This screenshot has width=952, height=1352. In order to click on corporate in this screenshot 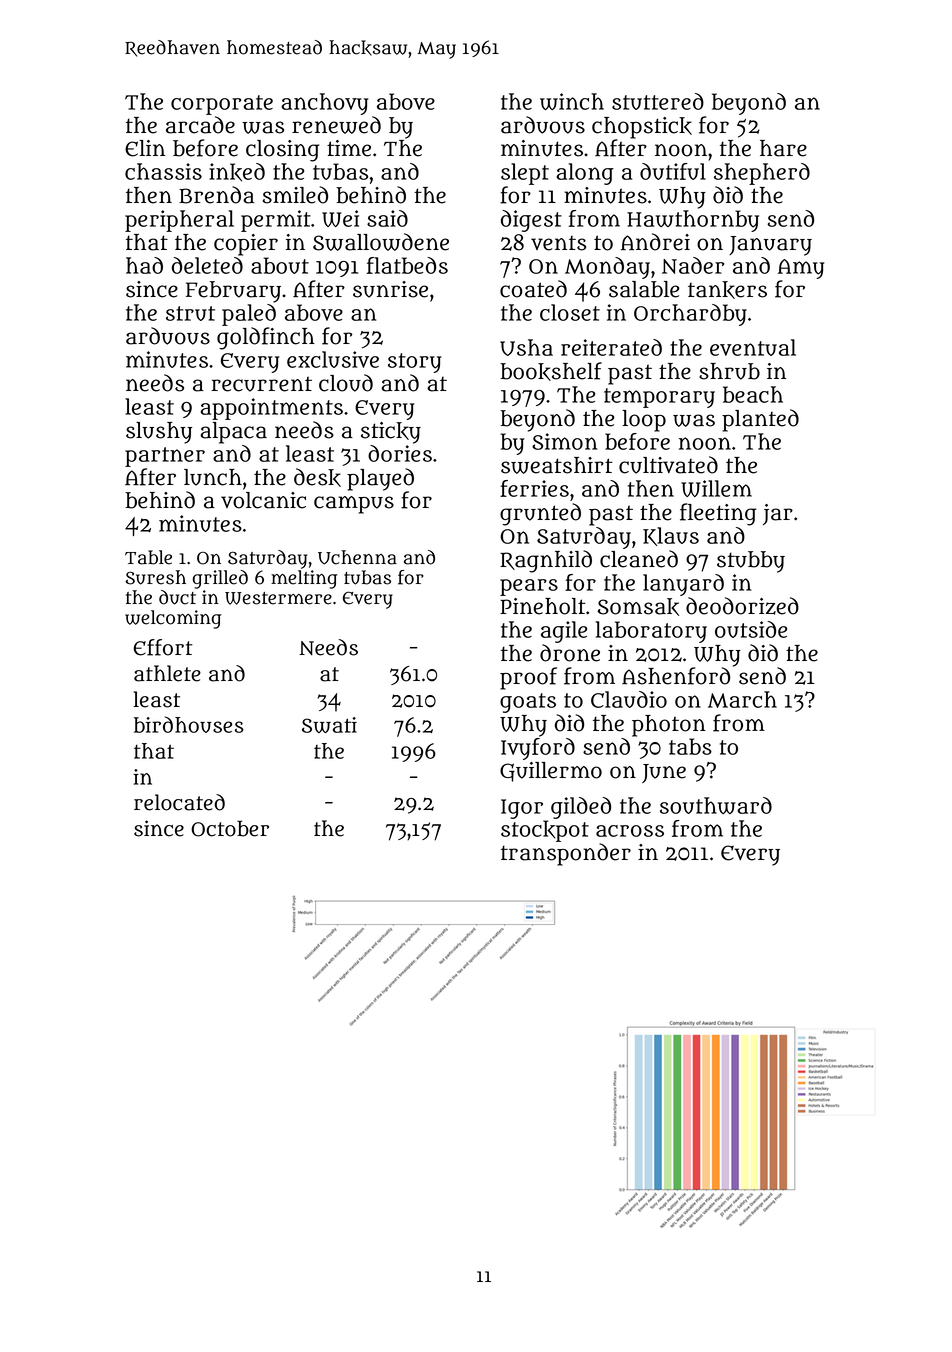, I will do `click(222, 105)`.
